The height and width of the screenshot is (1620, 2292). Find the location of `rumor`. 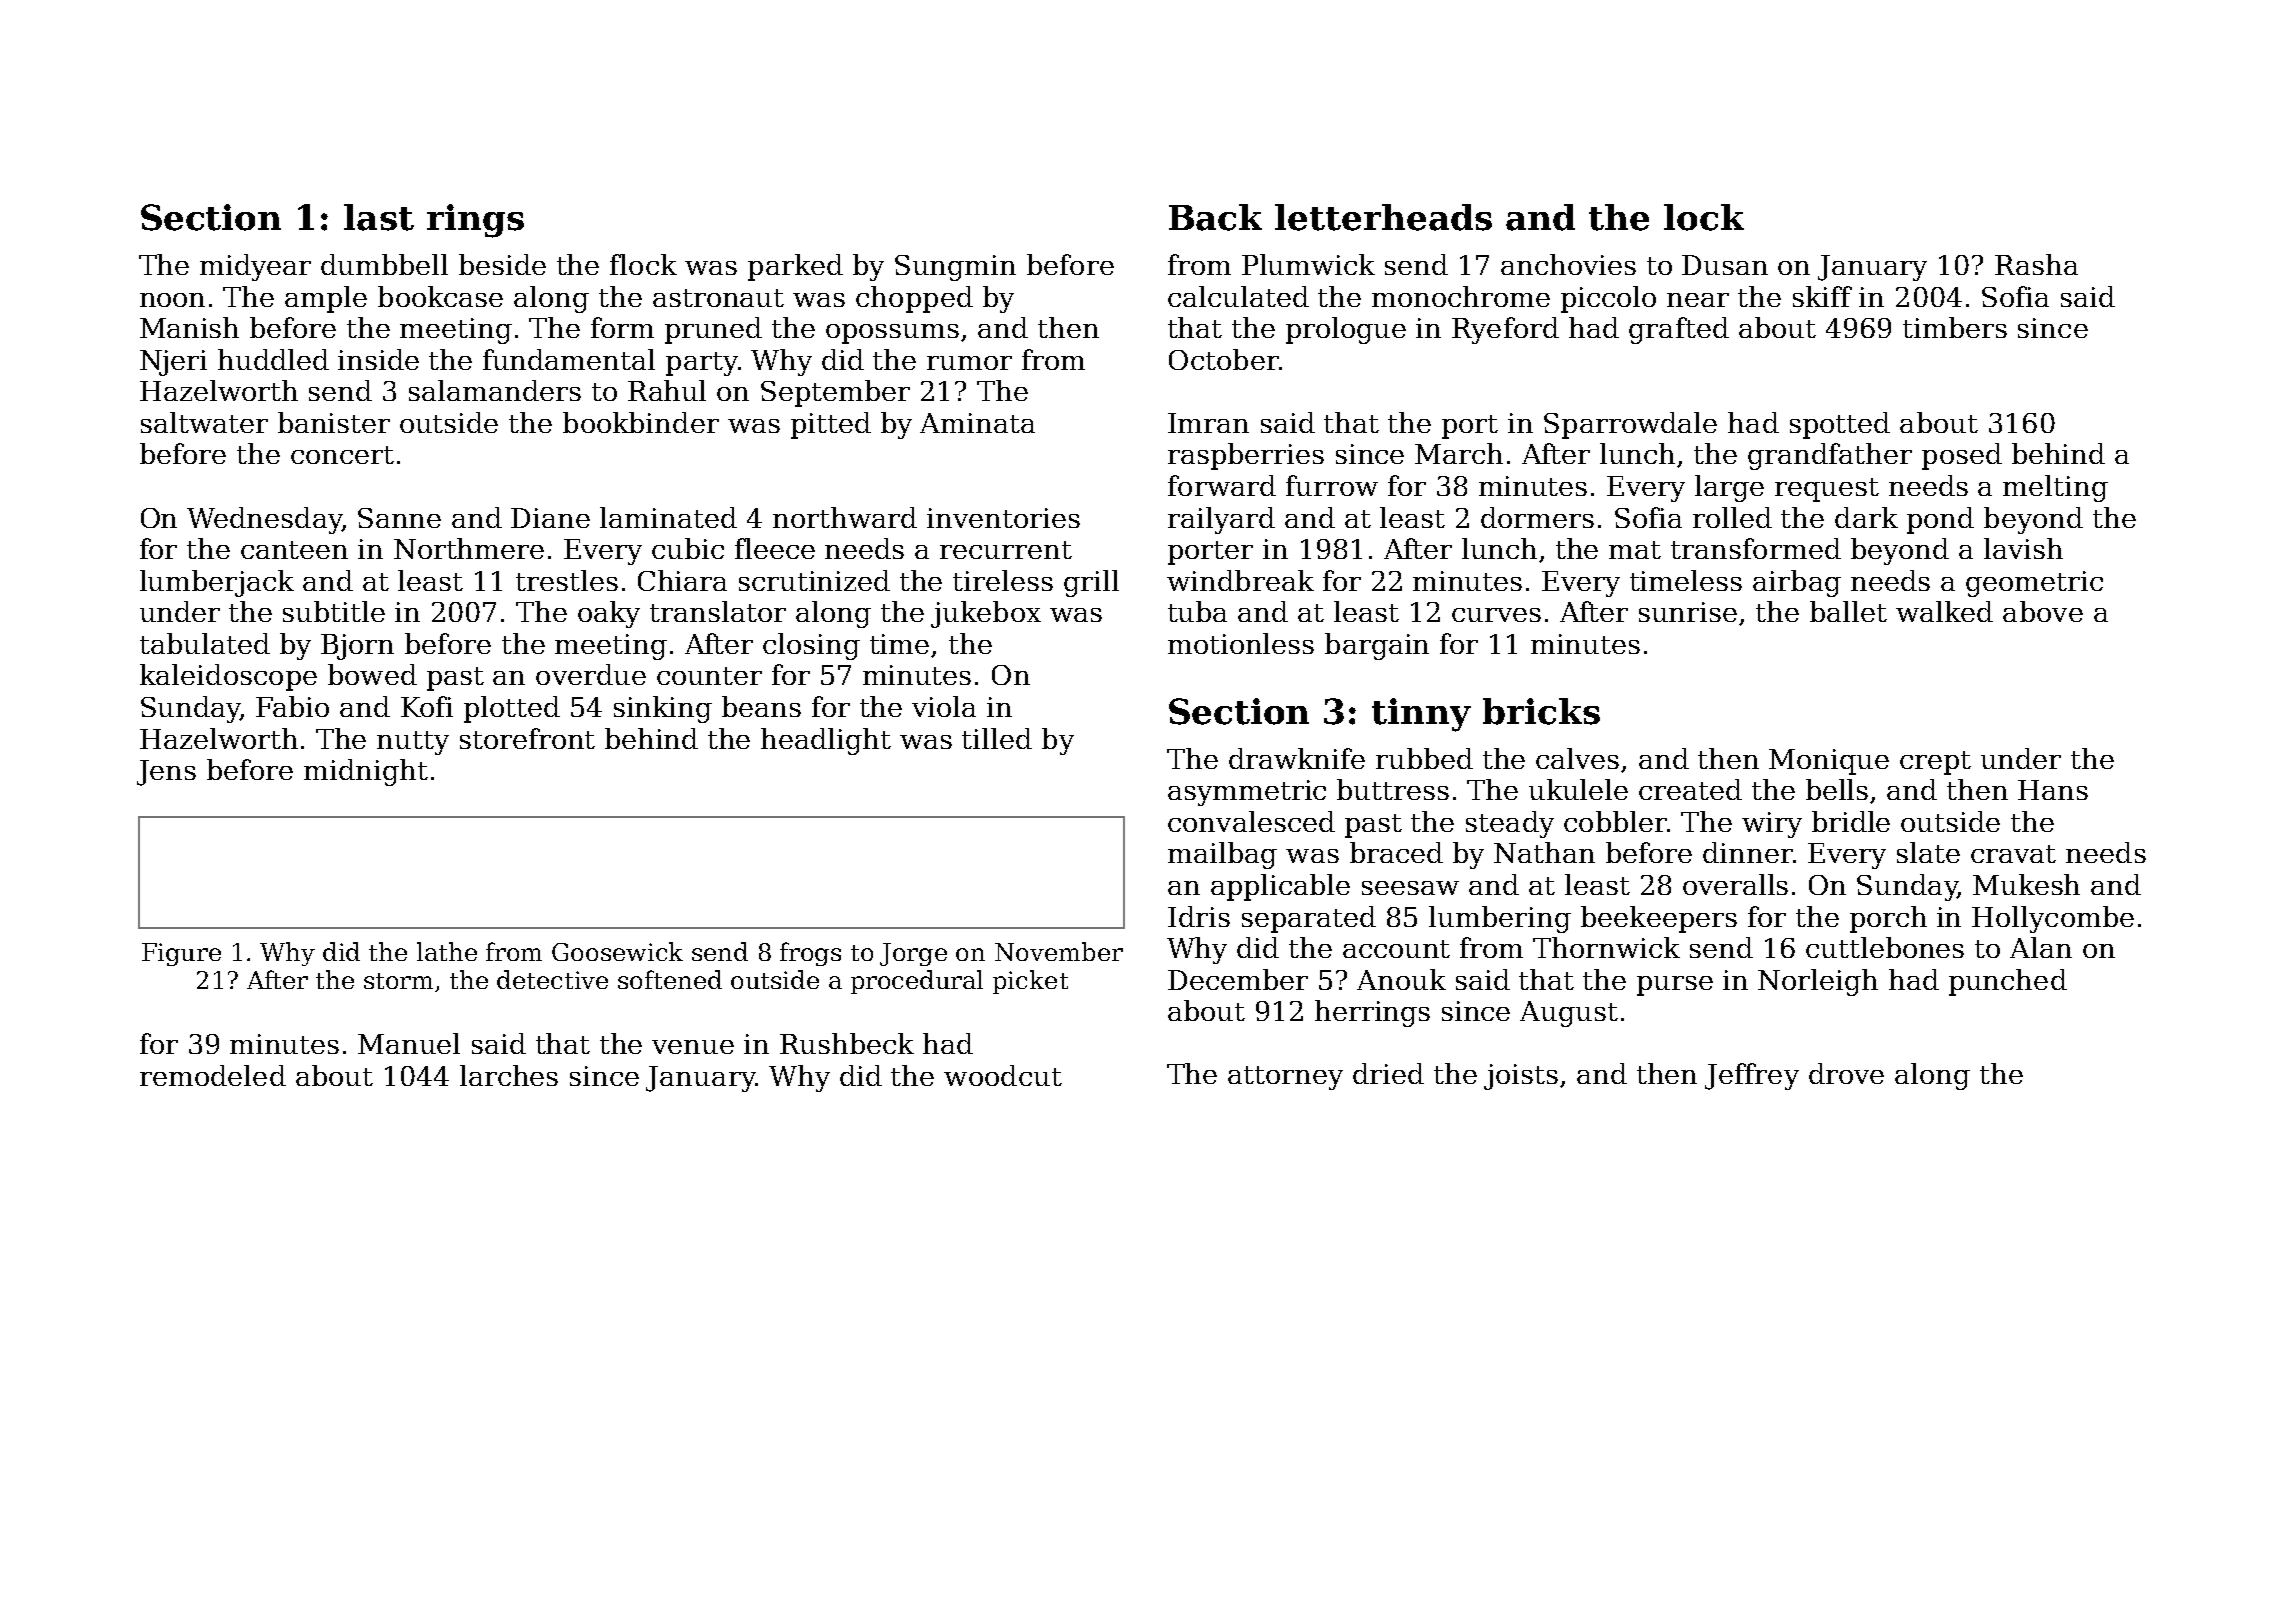

rumor is located at coordinates (969, 363).
